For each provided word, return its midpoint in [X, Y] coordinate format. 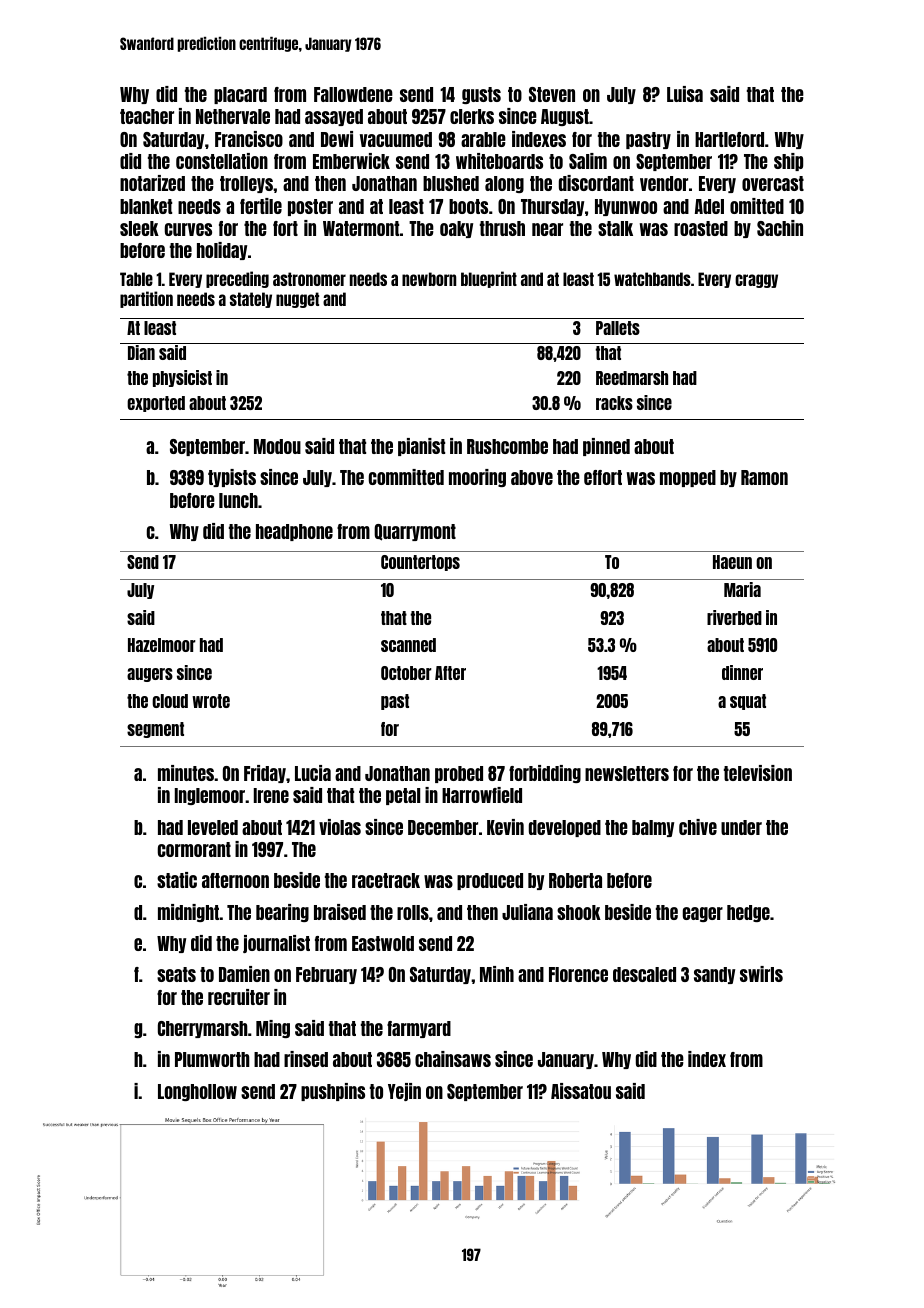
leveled [213, 827]
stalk [615, 228]
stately [251, 300]
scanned [408, 645]
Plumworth [212, 1059]
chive [698, 827]
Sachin [780, 228]
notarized [152, 183]
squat [748, 702]
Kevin [505, 827]
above [532, 477]
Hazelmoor [162, 645]
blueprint [489, 279]
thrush [502, 228]
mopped [688, 478]
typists [232, 478]
